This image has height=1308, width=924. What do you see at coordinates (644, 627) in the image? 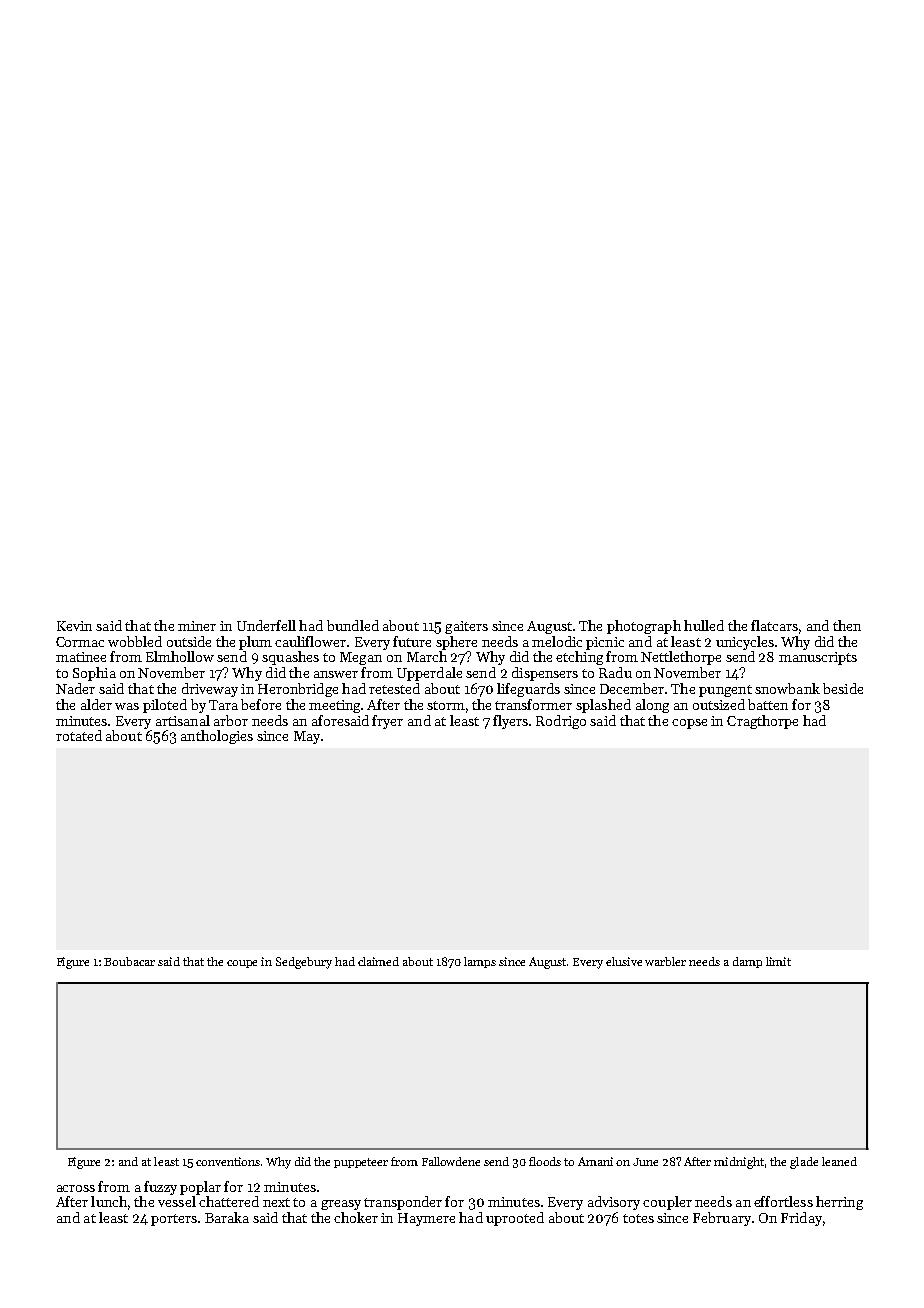
I see `photograph` at bounding box center [644, 627].
